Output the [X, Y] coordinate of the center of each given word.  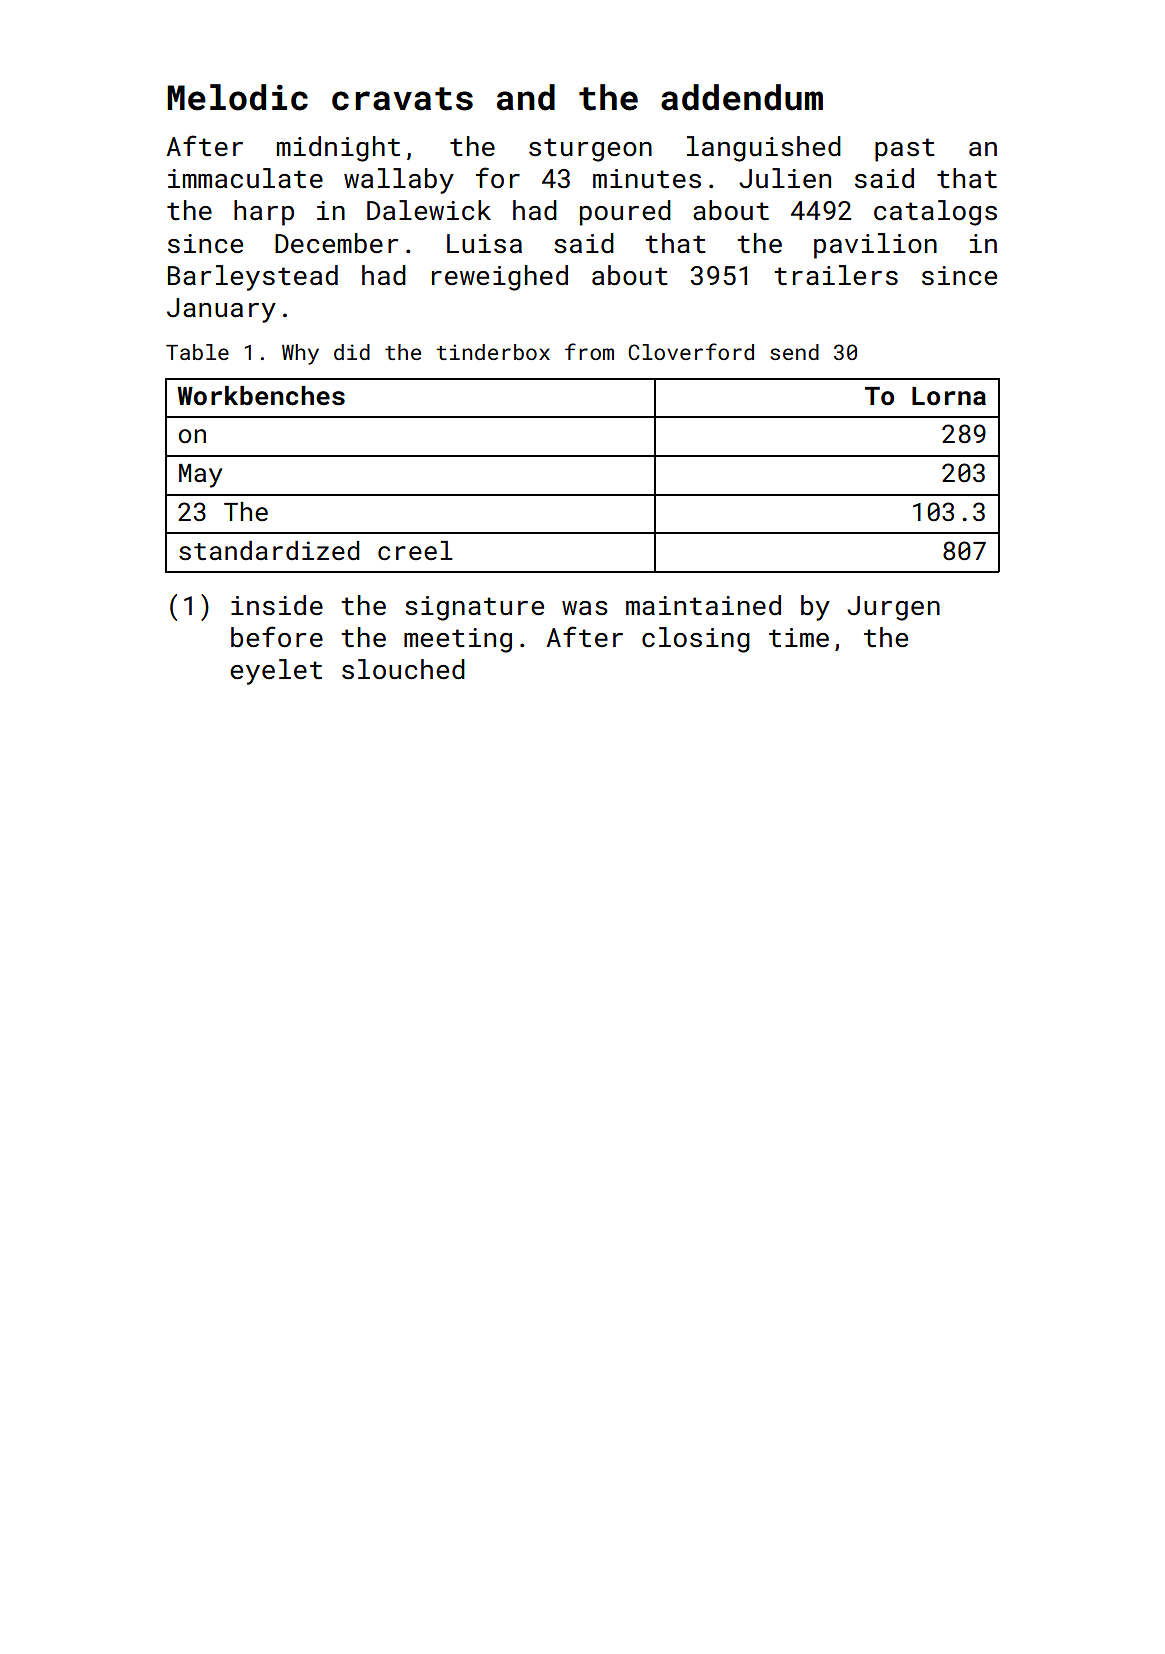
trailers [836, 275]
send [794, 352]
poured [625, 213]
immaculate [245, 178]
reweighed [500, 278]
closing [696, 640]
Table [197, 352]
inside [277, 605]
